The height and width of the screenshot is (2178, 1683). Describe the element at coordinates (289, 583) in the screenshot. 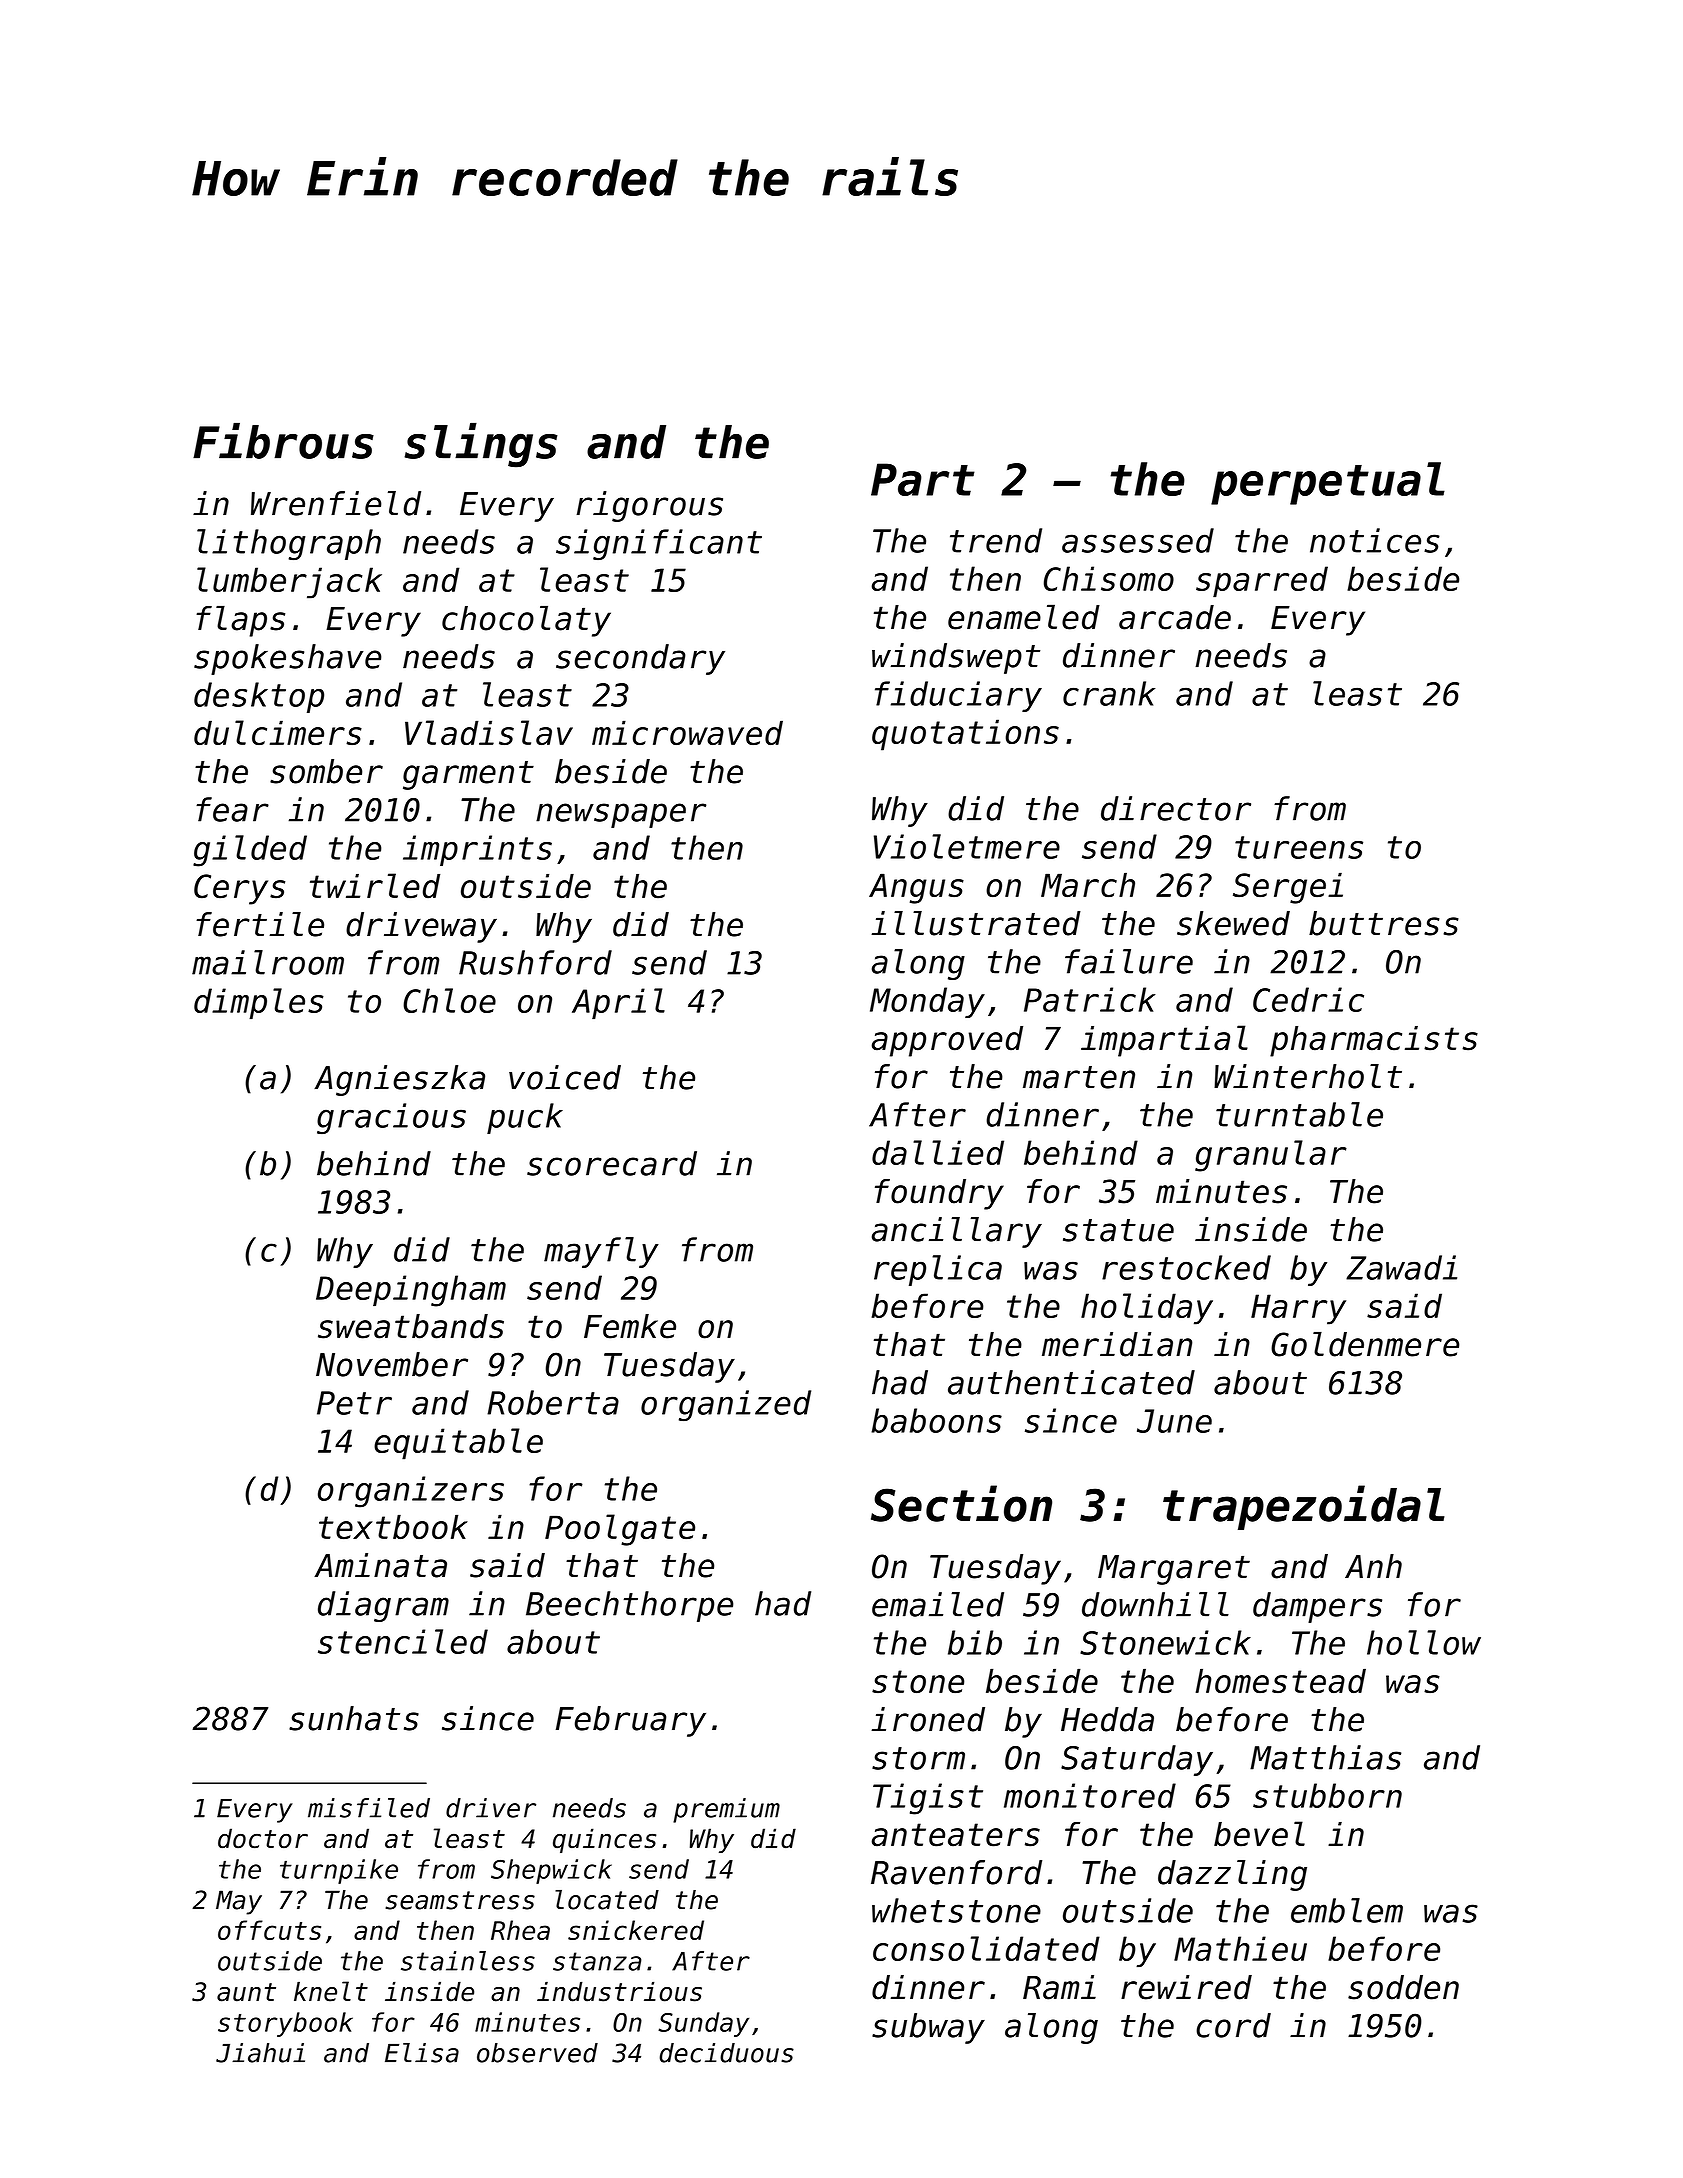

I see `lumberjack` at that location.
